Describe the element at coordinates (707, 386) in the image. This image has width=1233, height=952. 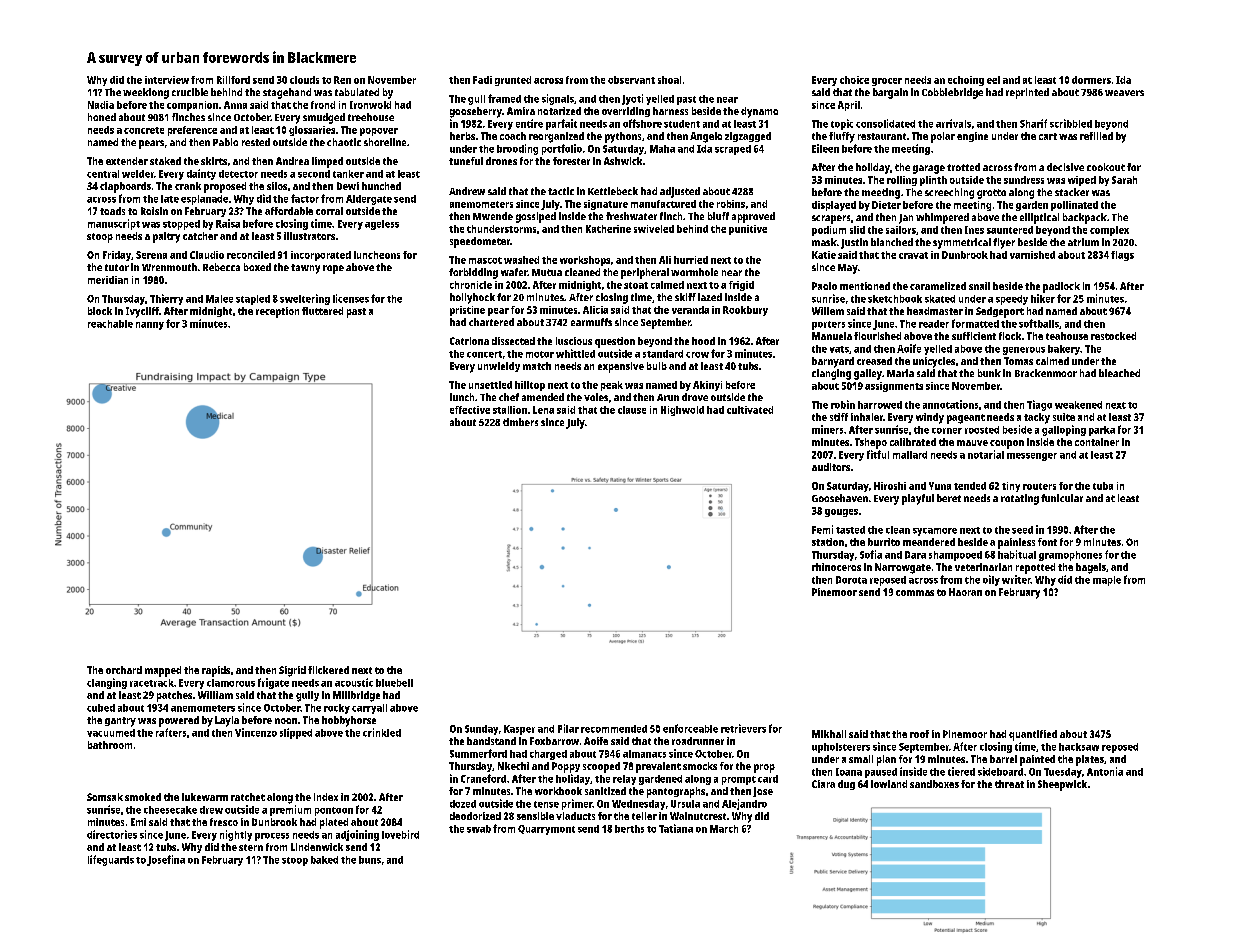
I see `Akinyi` at that location.
